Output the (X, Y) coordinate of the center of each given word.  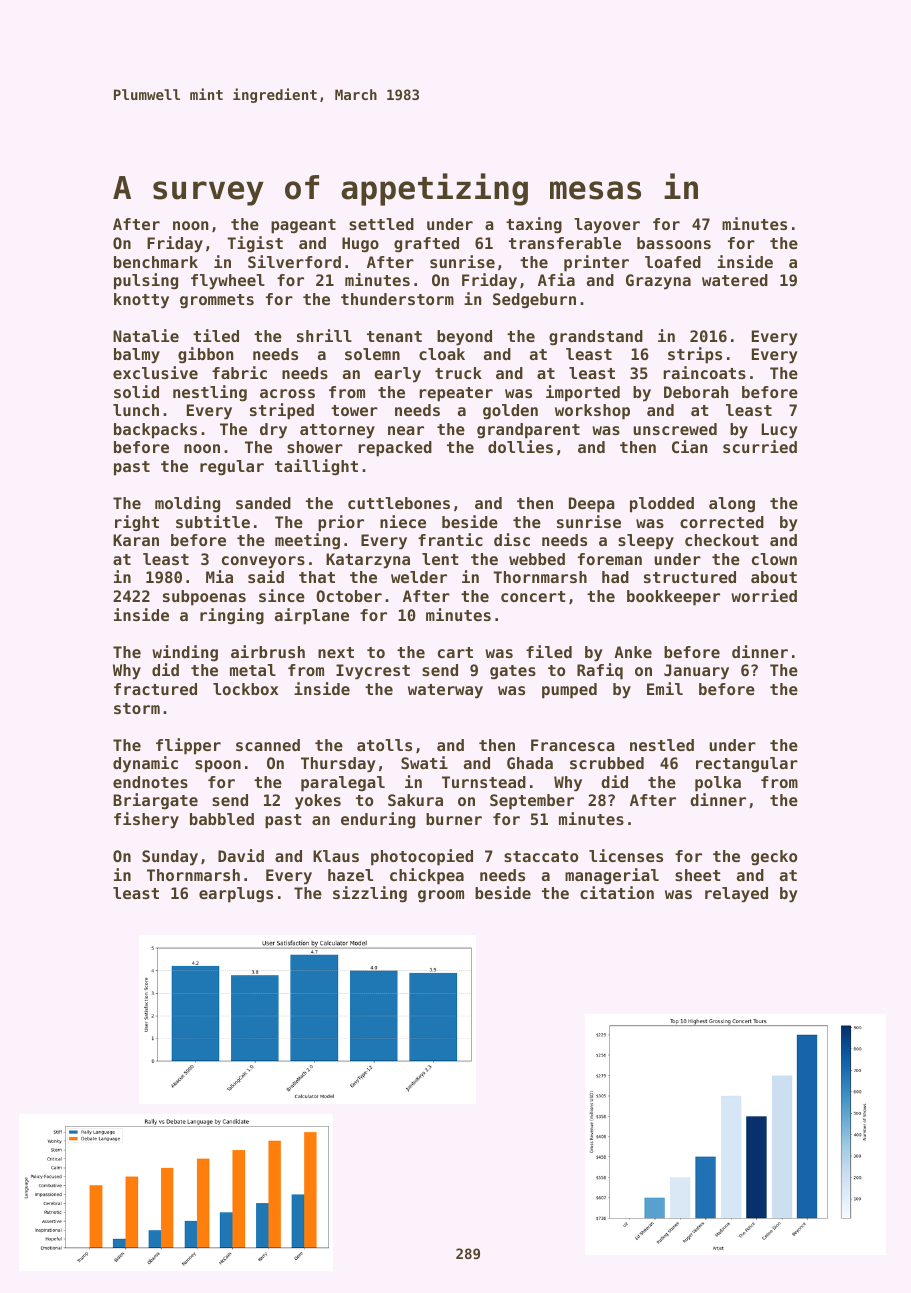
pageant (303, 226)
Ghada (530, 763)
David (241, 855)
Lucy (779, 431)
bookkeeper (673, 598)
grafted (426, 245)
